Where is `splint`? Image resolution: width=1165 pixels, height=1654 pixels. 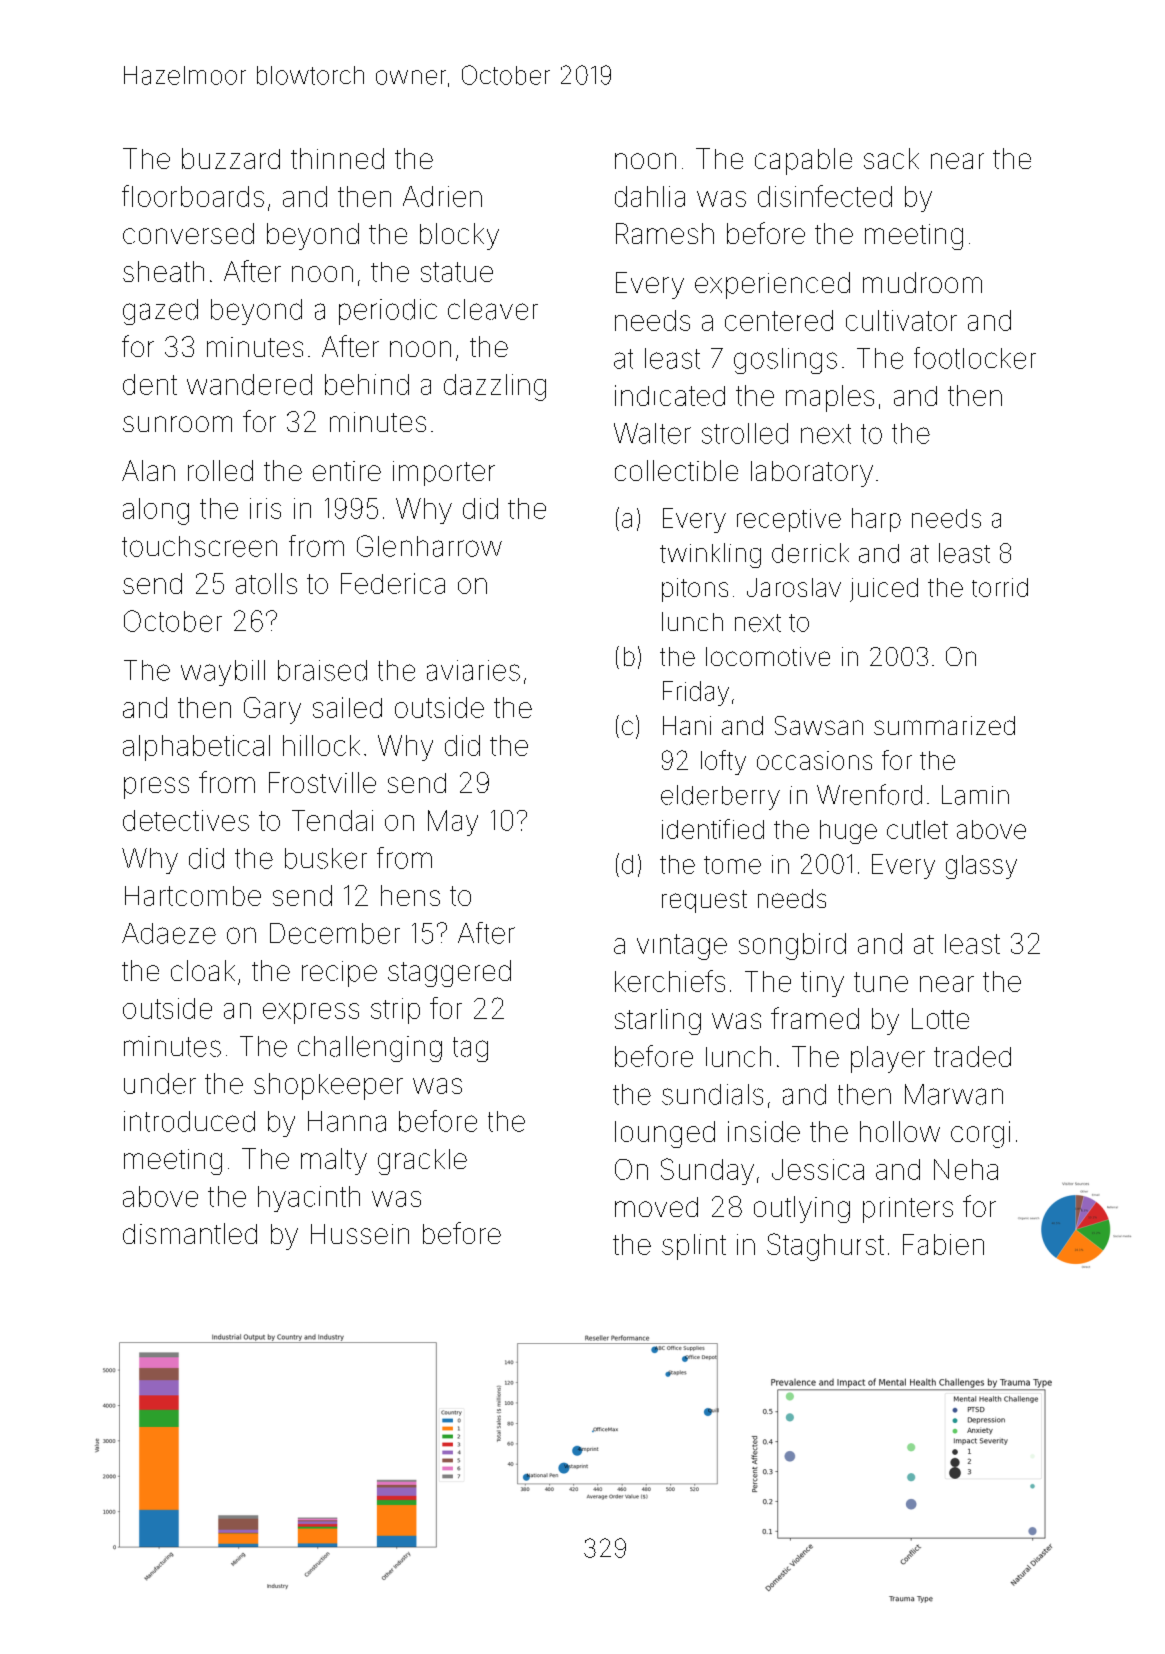
splint is located at coordinates (694, 1247).
